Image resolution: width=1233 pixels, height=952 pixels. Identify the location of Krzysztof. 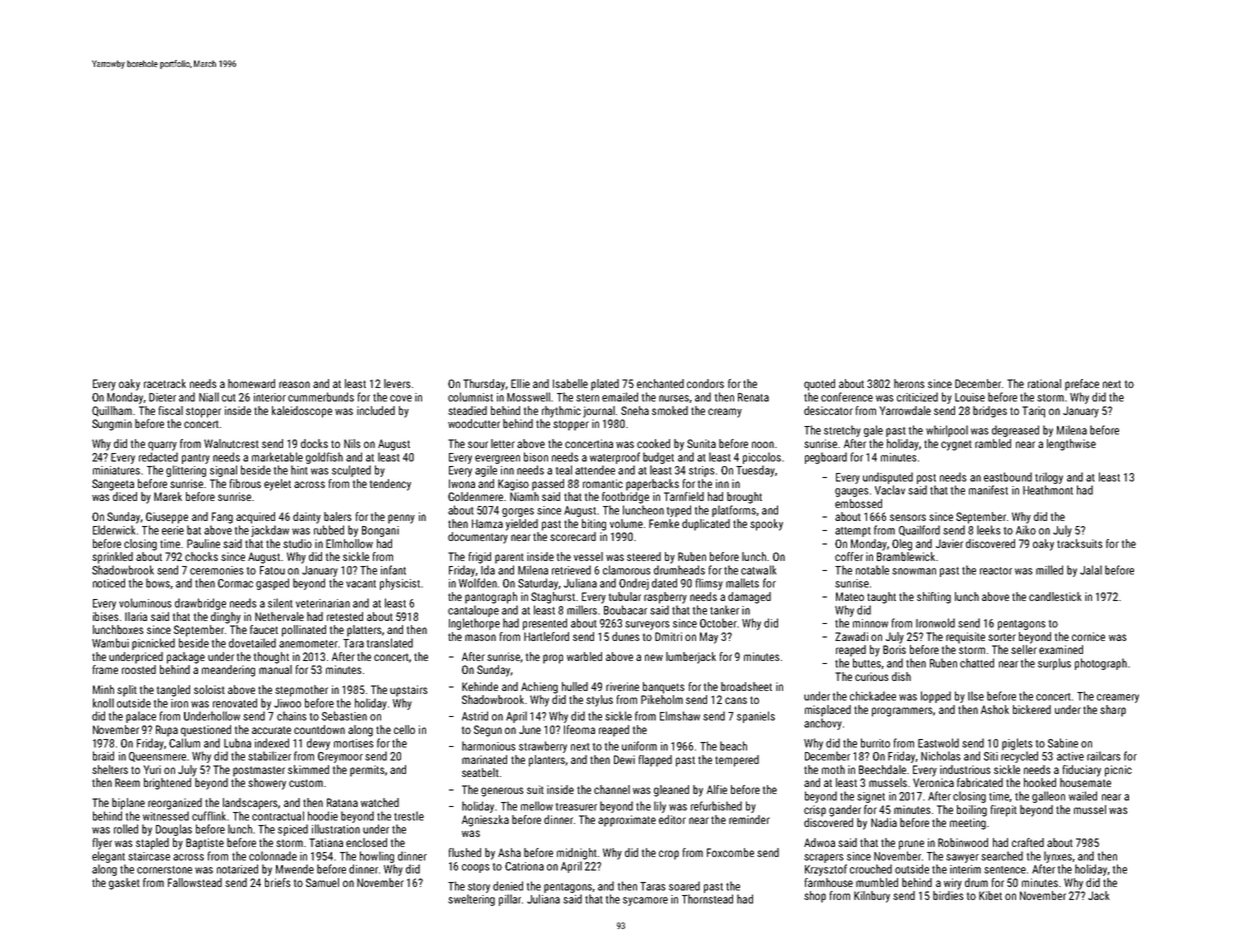
(826, 870).
